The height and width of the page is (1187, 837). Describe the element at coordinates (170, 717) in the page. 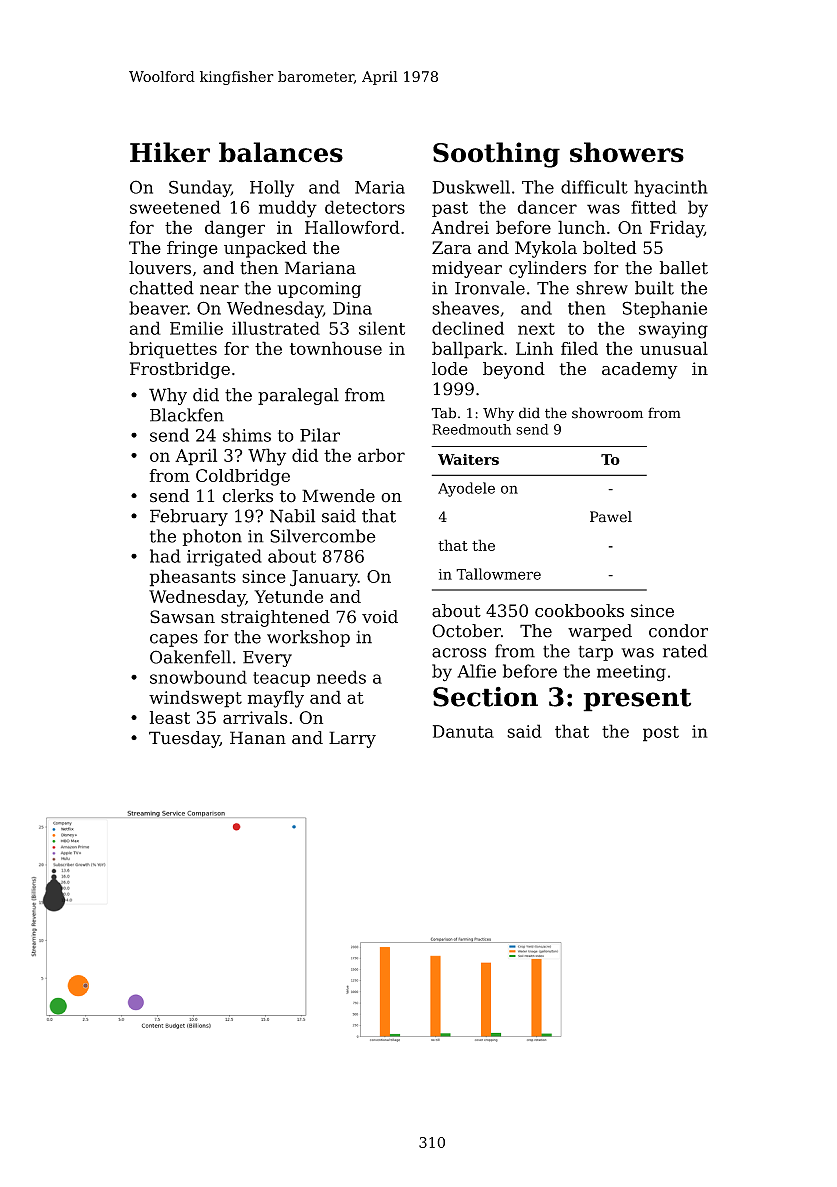

I see `least` at that location.
